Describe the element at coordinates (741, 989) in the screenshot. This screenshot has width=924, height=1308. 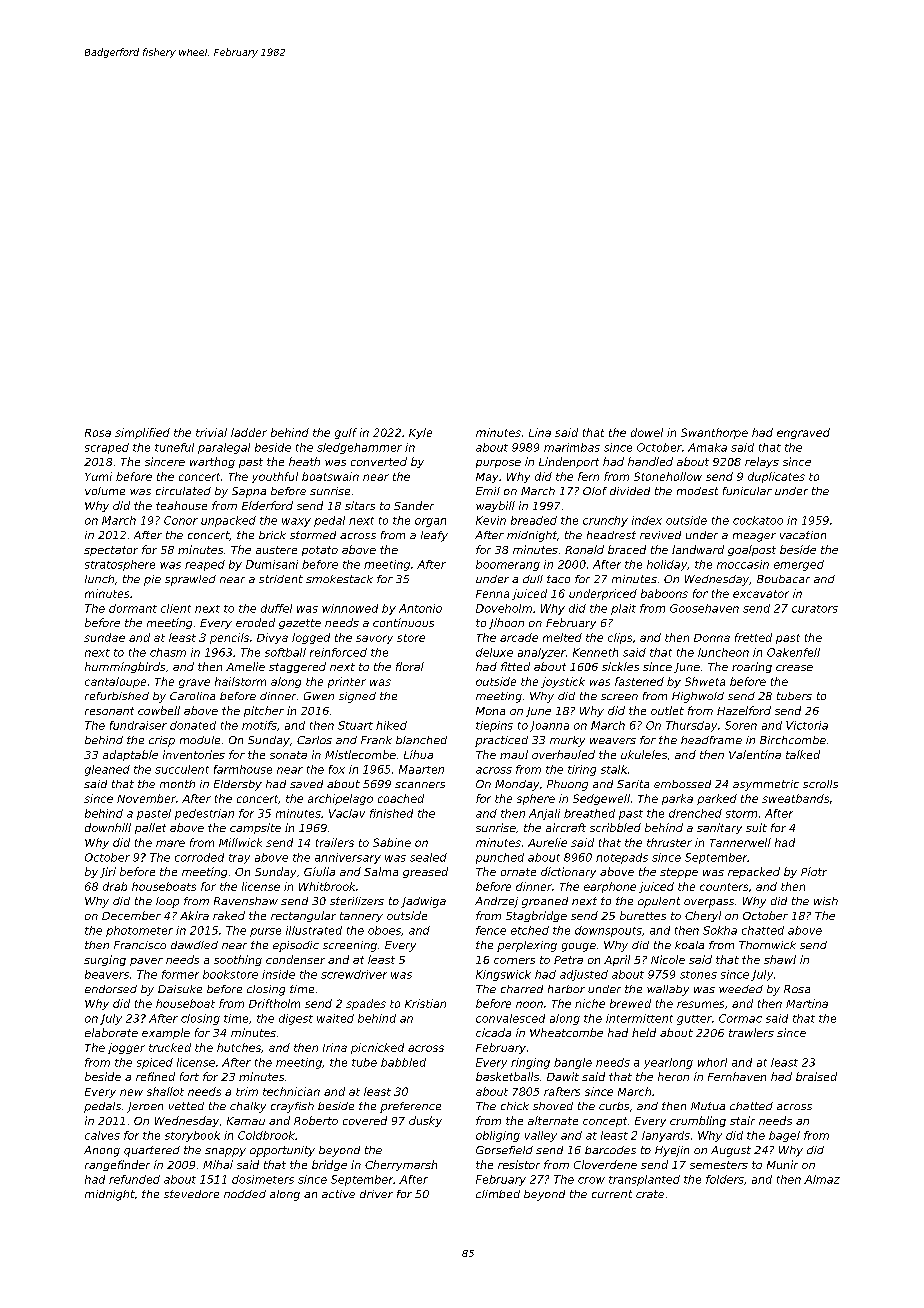
I see `weeded` at that location.
